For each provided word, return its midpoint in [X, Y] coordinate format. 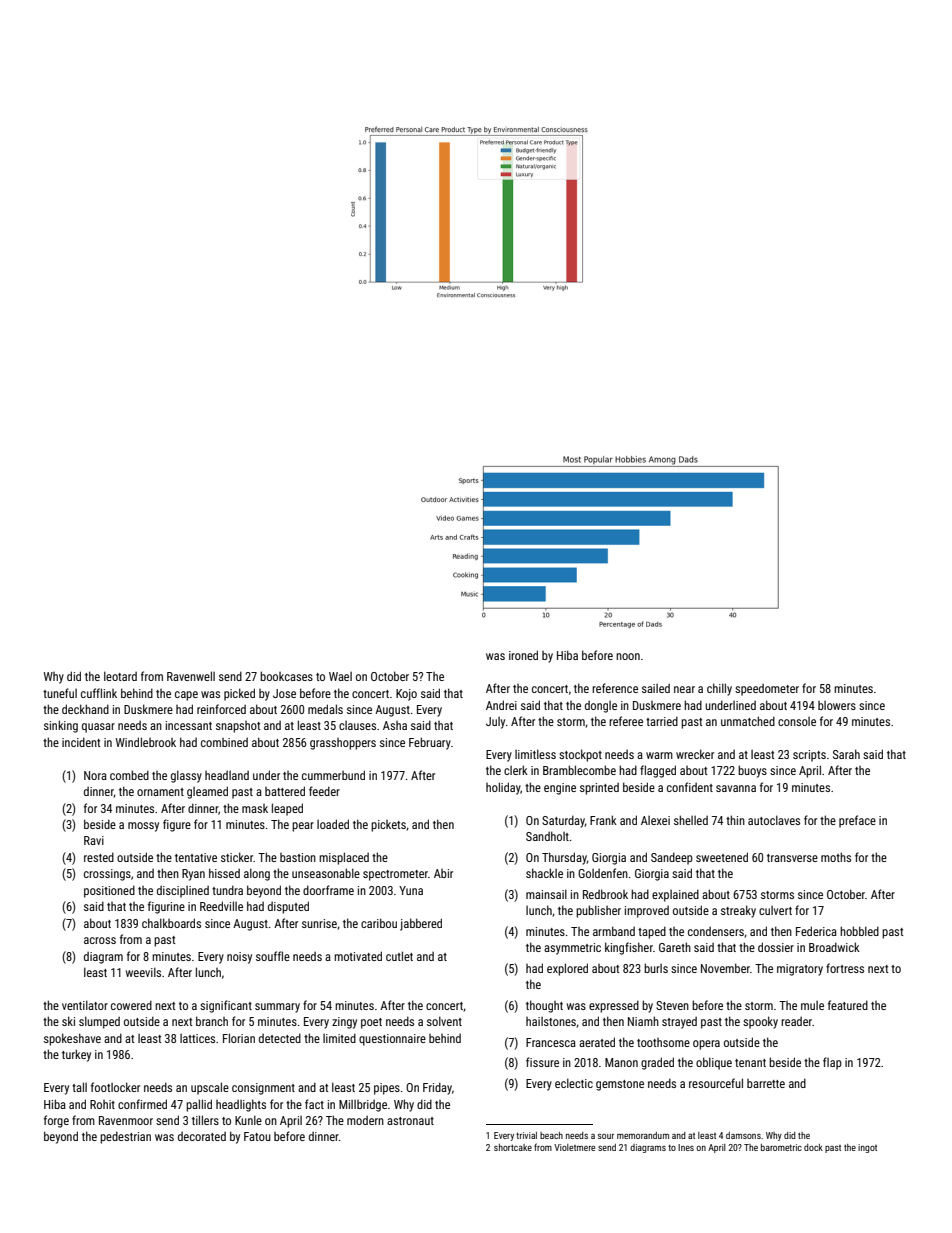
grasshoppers [343, 744]
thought [544, 1006]
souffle [273, 956]
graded [657, 1063]
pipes [387, 1089]
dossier [776, 947]
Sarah [846, 754]
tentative [196, 857]
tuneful [60, 693]
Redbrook [605, 894]
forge [56, 1121]
